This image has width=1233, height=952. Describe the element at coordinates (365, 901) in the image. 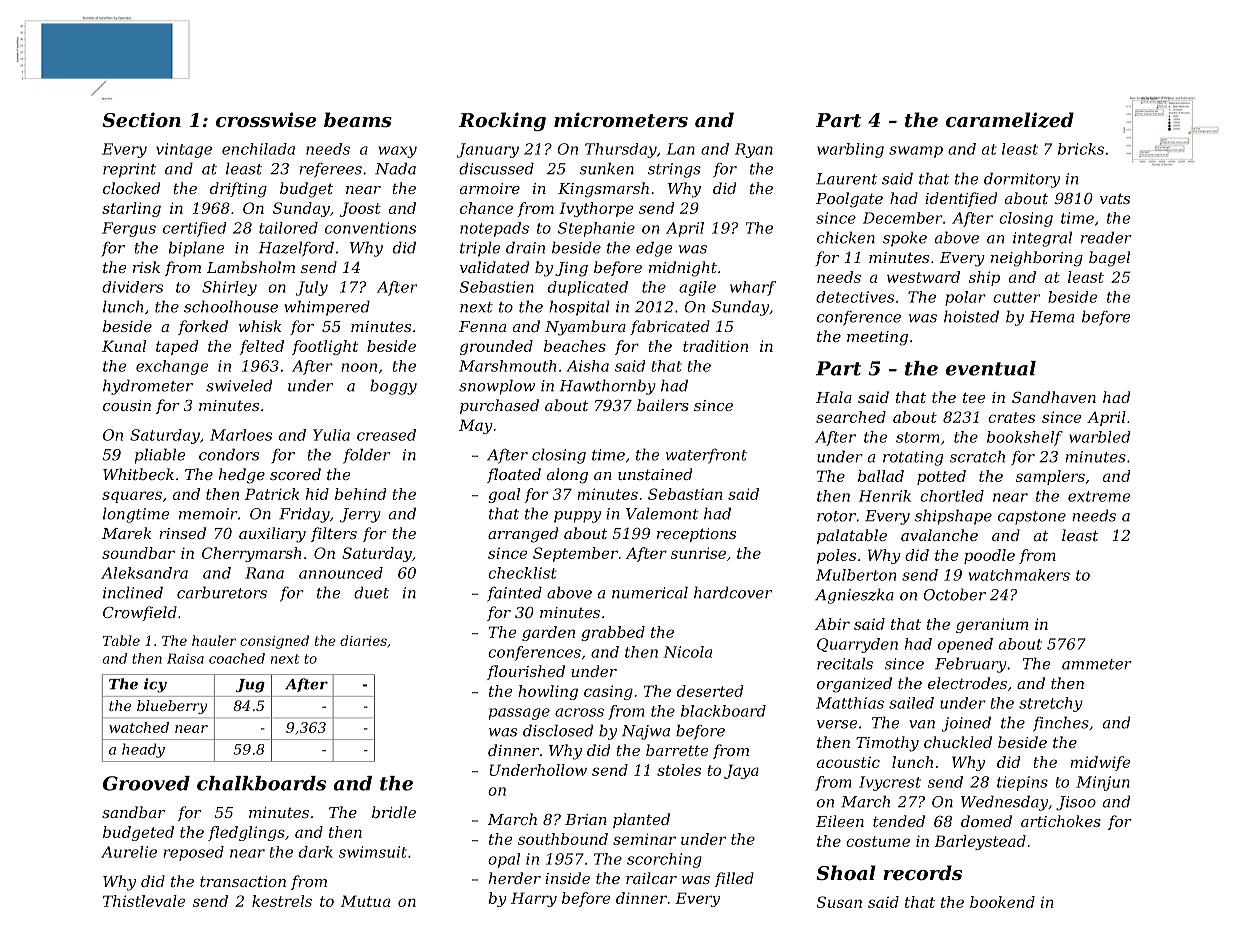

I see `Mutua` at that location.
